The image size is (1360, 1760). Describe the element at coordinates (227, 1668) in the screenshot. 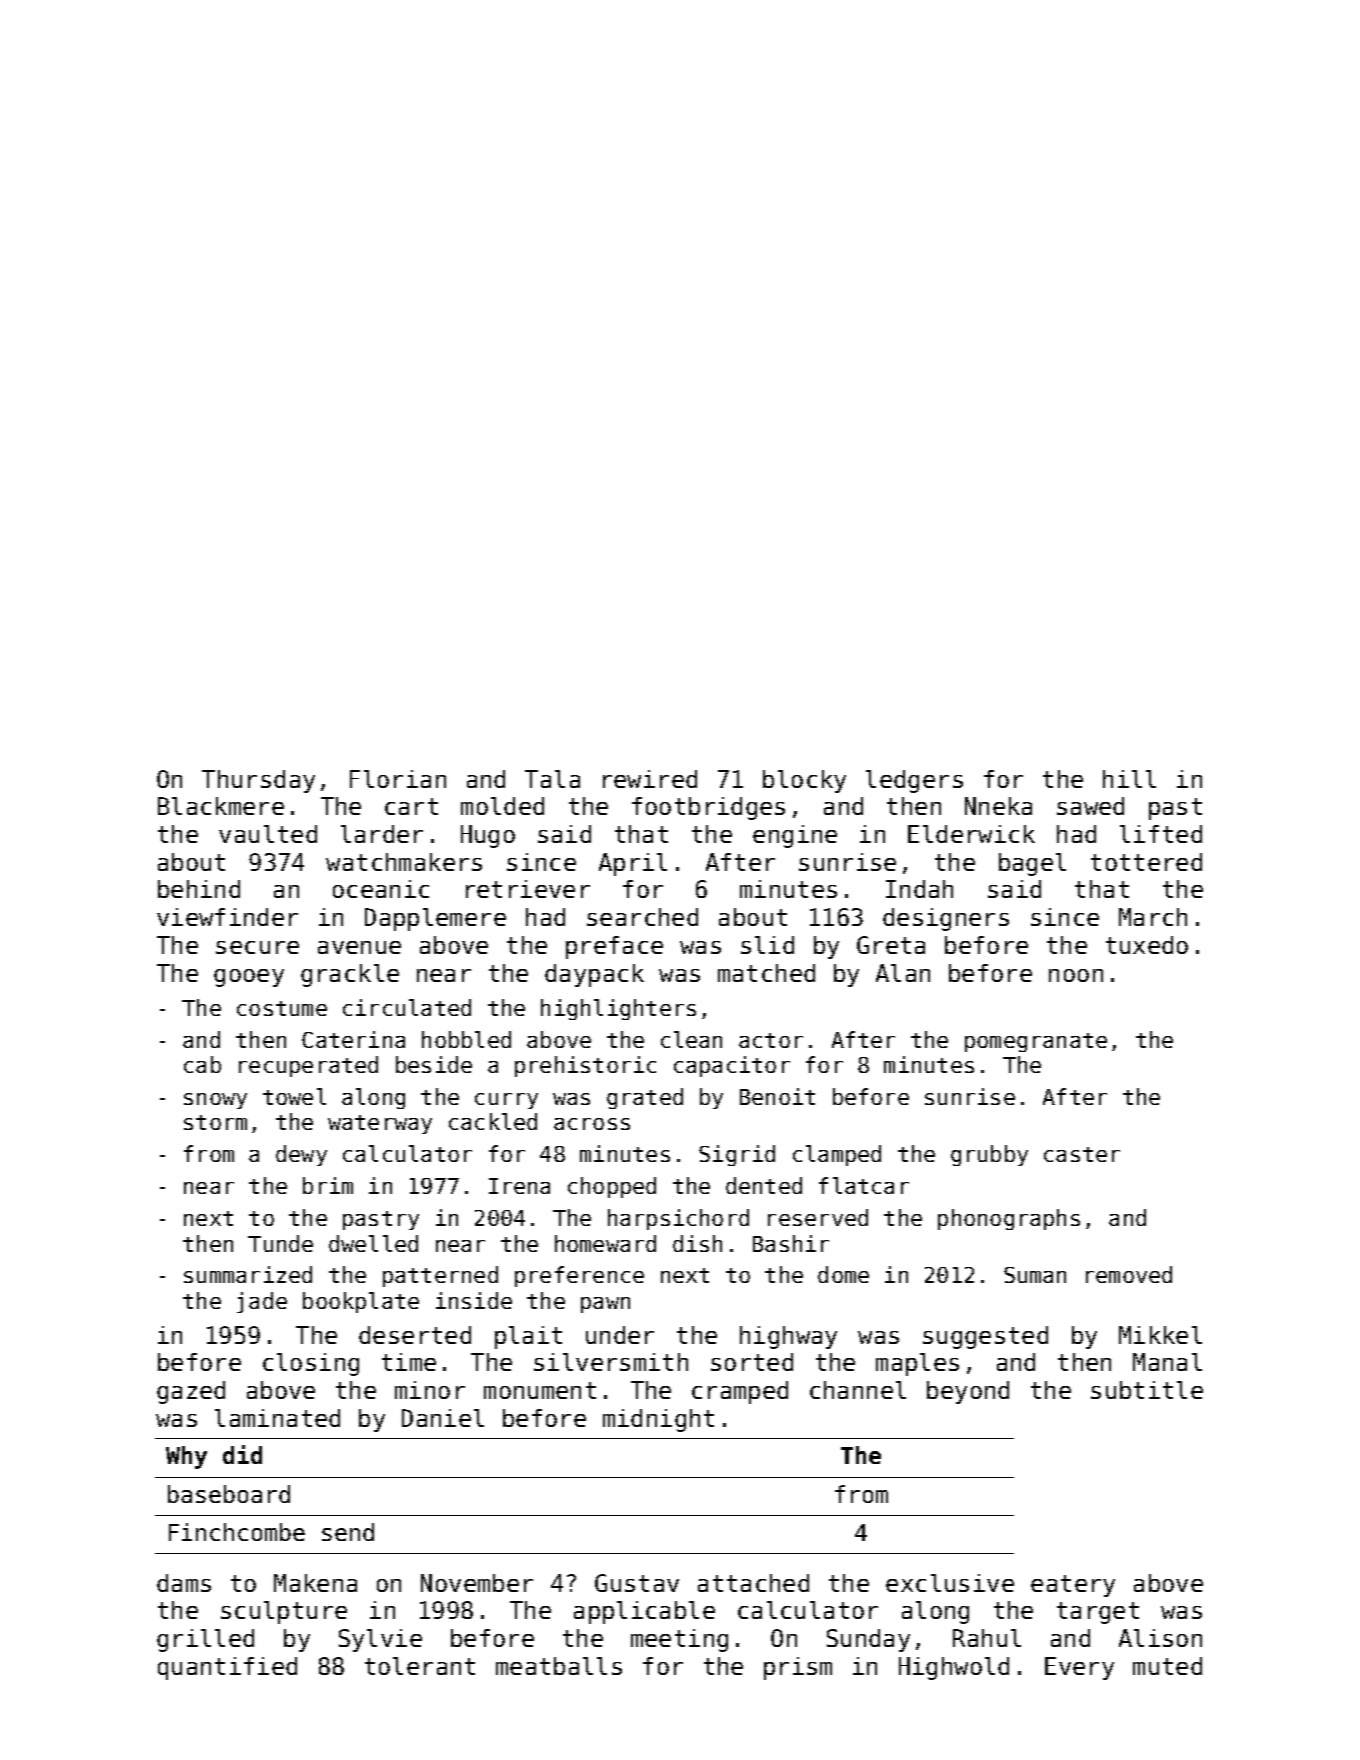

I see `quantified` at that location.
